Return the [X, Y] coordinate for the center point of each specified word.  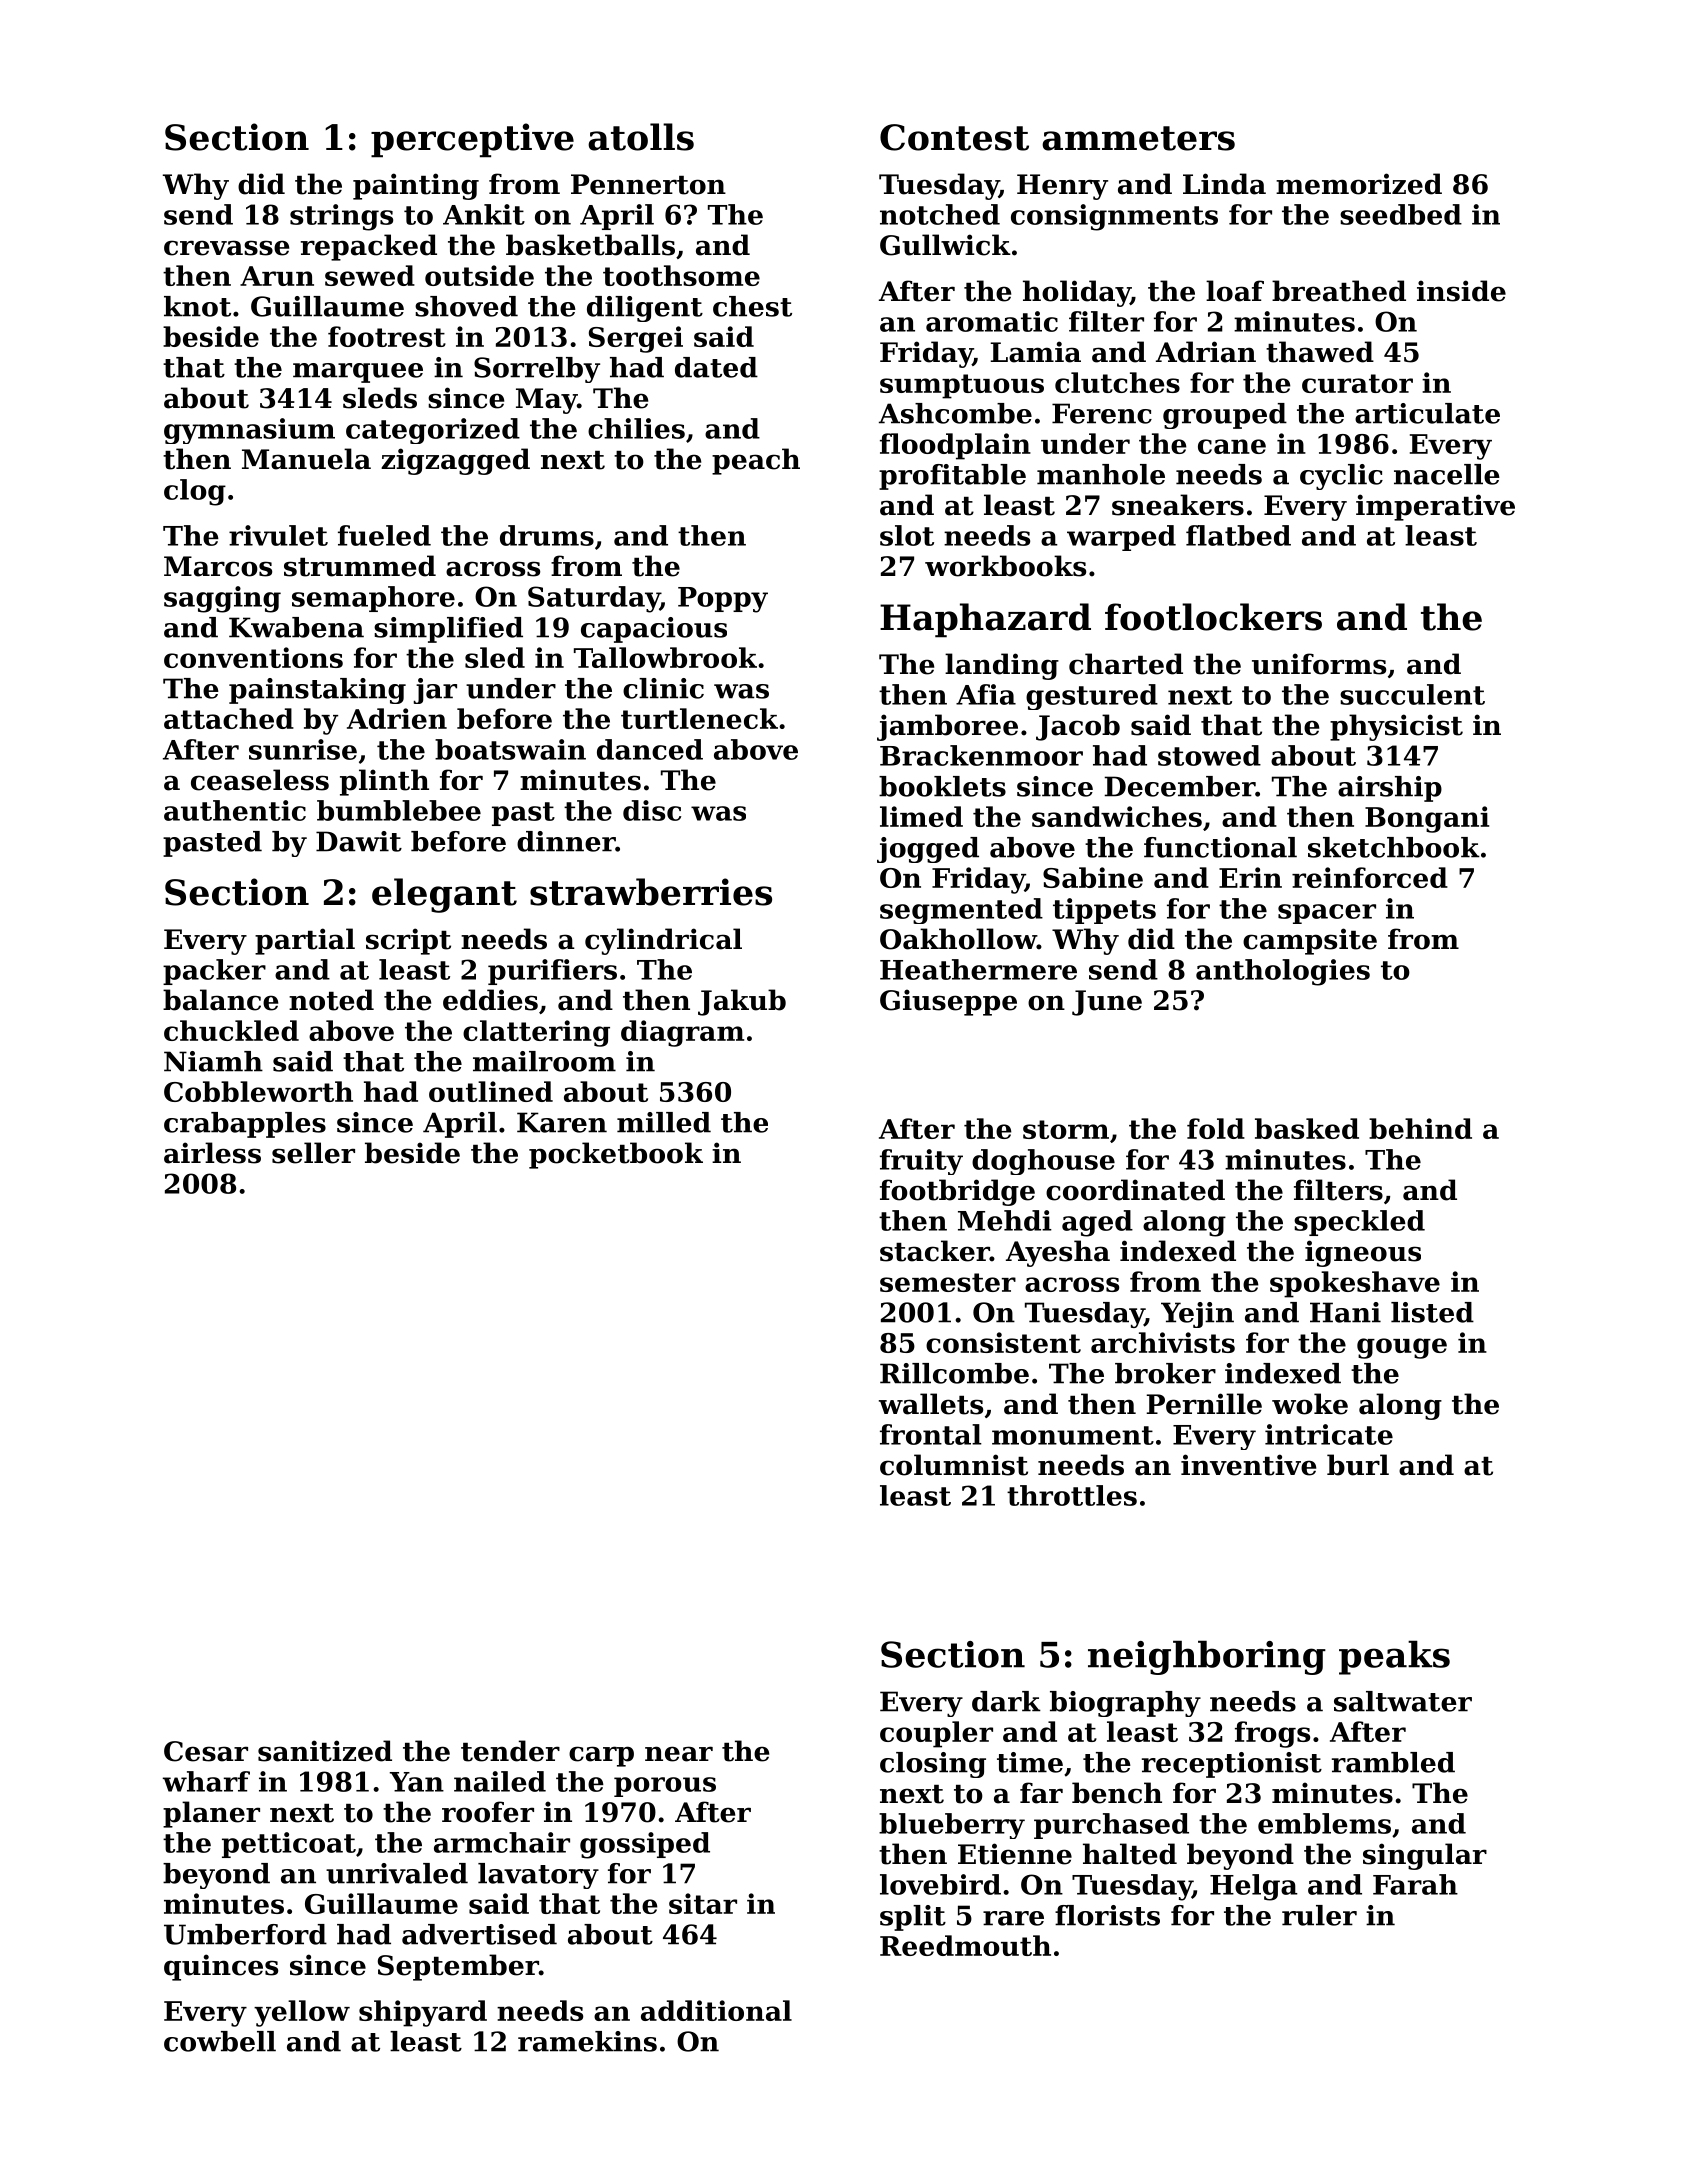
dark [1006, 1701]
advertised [479, 1934]
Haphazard [985, 620]
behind [1420, 1128]
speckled [1359, 1223]
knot [197, 306]
